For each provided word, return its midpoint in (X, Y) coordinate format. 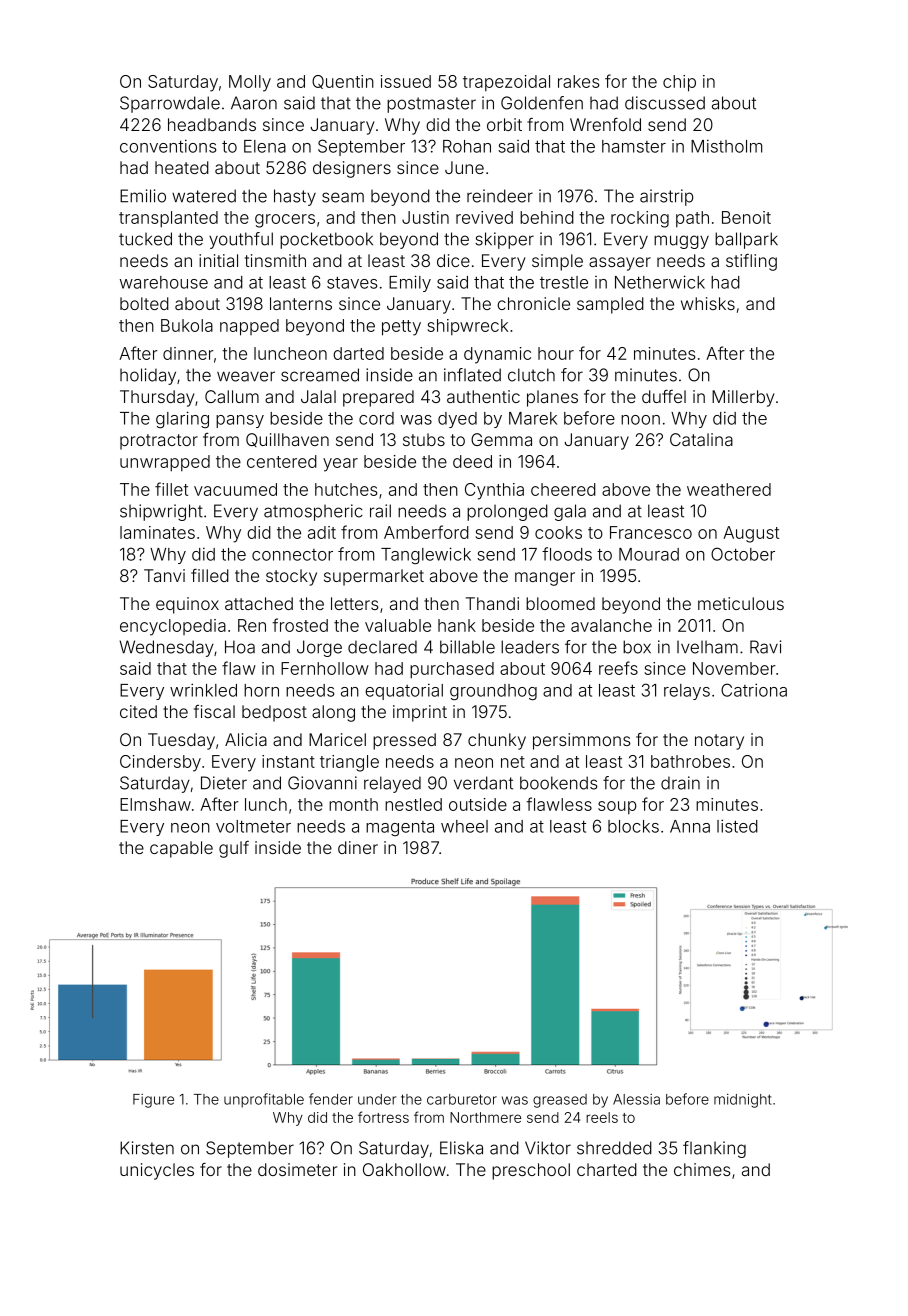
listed (737, 826)
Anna (690, 826)
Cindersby (160, 763)
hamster (634, 146)
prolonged (507, 512)
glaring (182, 419)
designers (352, 169)
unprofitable (264, 1100)
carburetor (462, 1099)
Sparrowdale (170, 104)
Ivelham (707, 647)
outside (478, 804)
